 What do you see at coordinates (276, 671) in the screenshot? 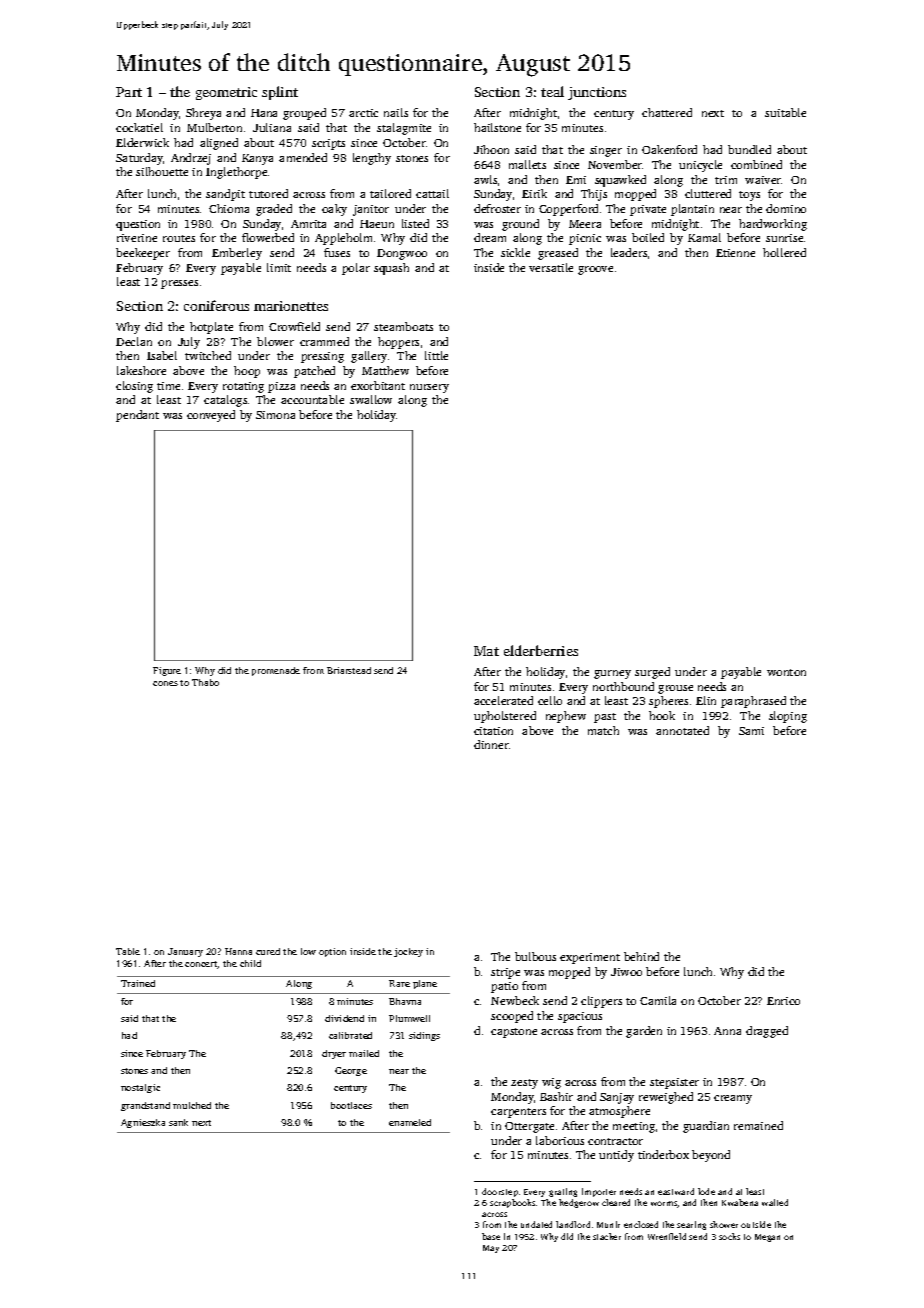
I see `promenade` at bounding box center [276, 671].
